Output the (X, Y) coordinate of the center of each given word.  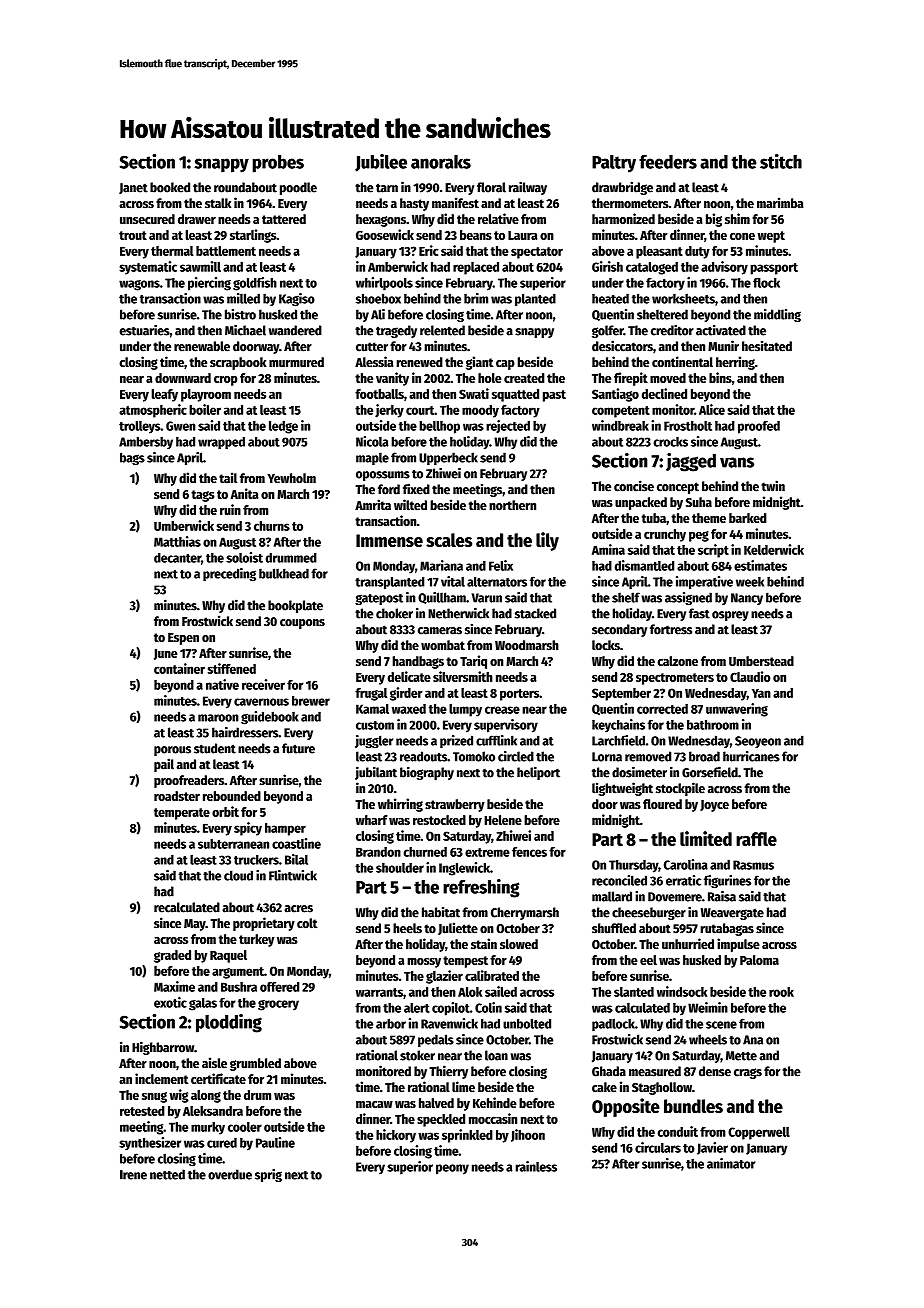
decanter (177, 558)
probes (278, 164)
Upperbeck (448, 458)
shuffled (614, 928)
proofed (759, 427)
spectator (537, 253)
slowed (519, 944)
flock (766, 283)
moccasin (493, 1118)
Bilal (296, 859)
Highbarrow (163, 1048)
